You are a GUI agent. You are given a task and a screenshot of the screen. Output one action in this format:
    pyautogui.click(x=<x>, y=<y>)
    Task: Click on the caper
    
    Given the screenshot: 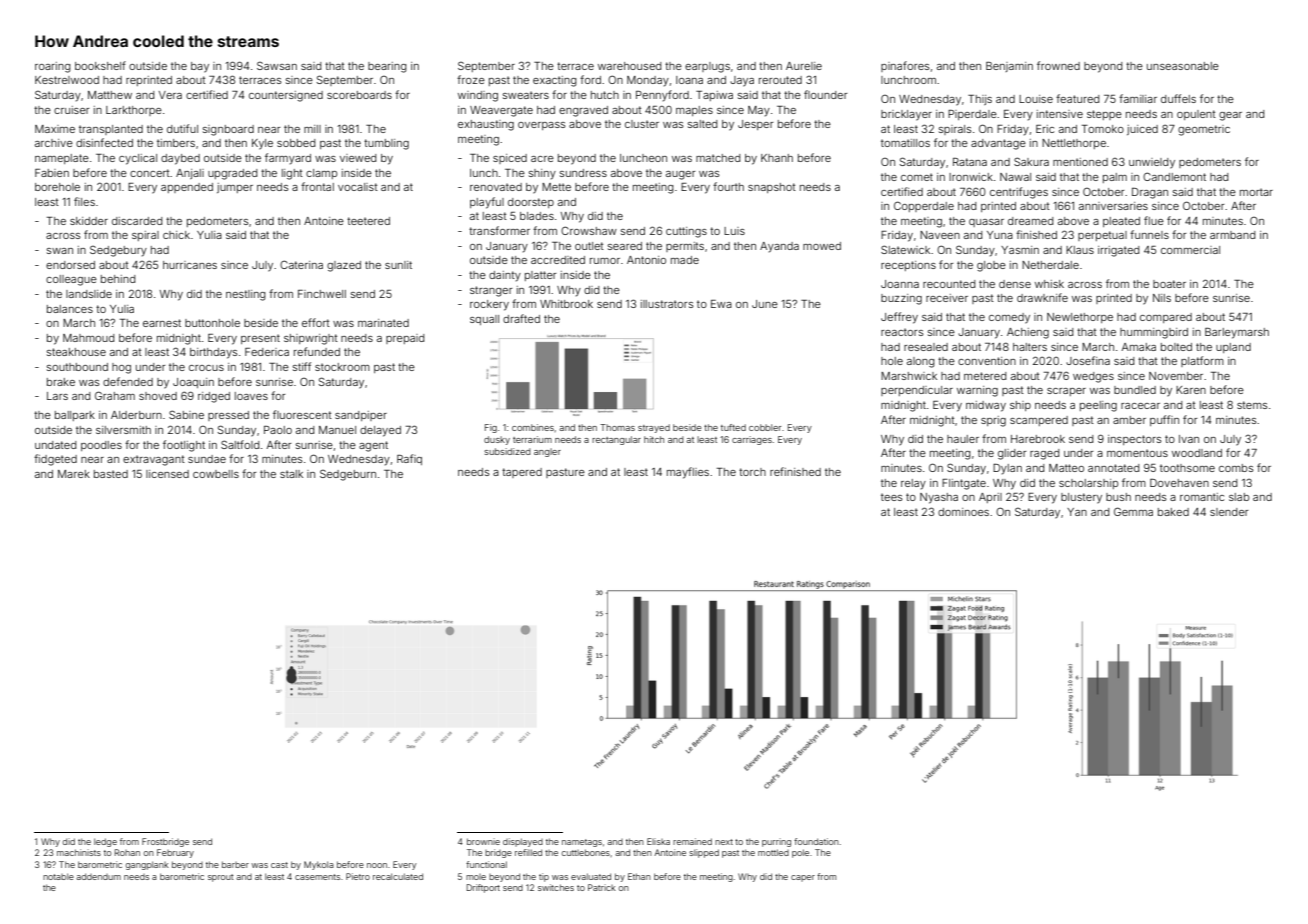 What is the action you would take?
    pyautogui.click(x=803, y=878)
